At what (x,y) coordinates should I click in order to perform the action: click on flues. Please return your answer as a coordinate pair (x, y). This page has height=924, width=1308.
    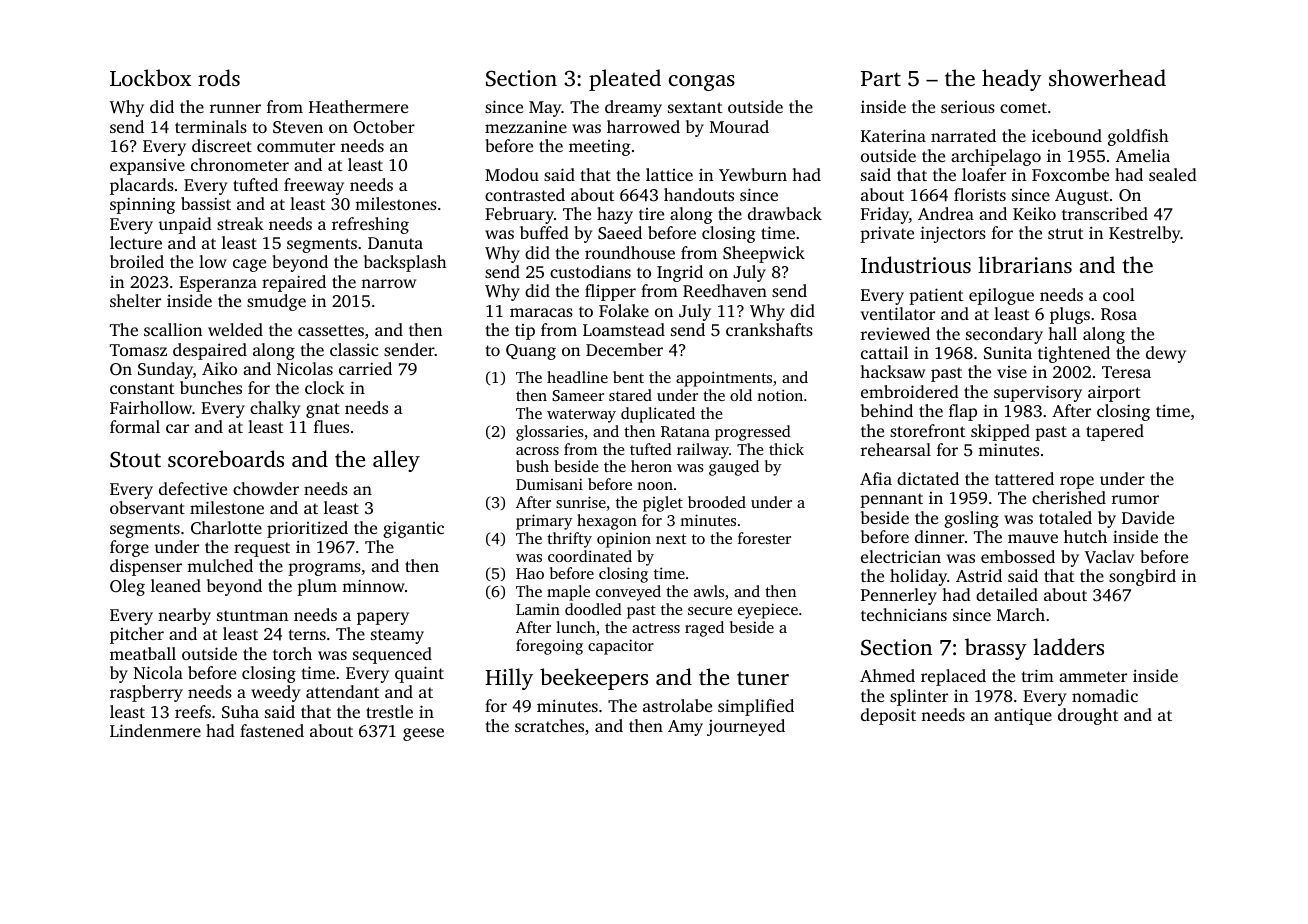
    Looking at the image, I should click on (331, 426).
